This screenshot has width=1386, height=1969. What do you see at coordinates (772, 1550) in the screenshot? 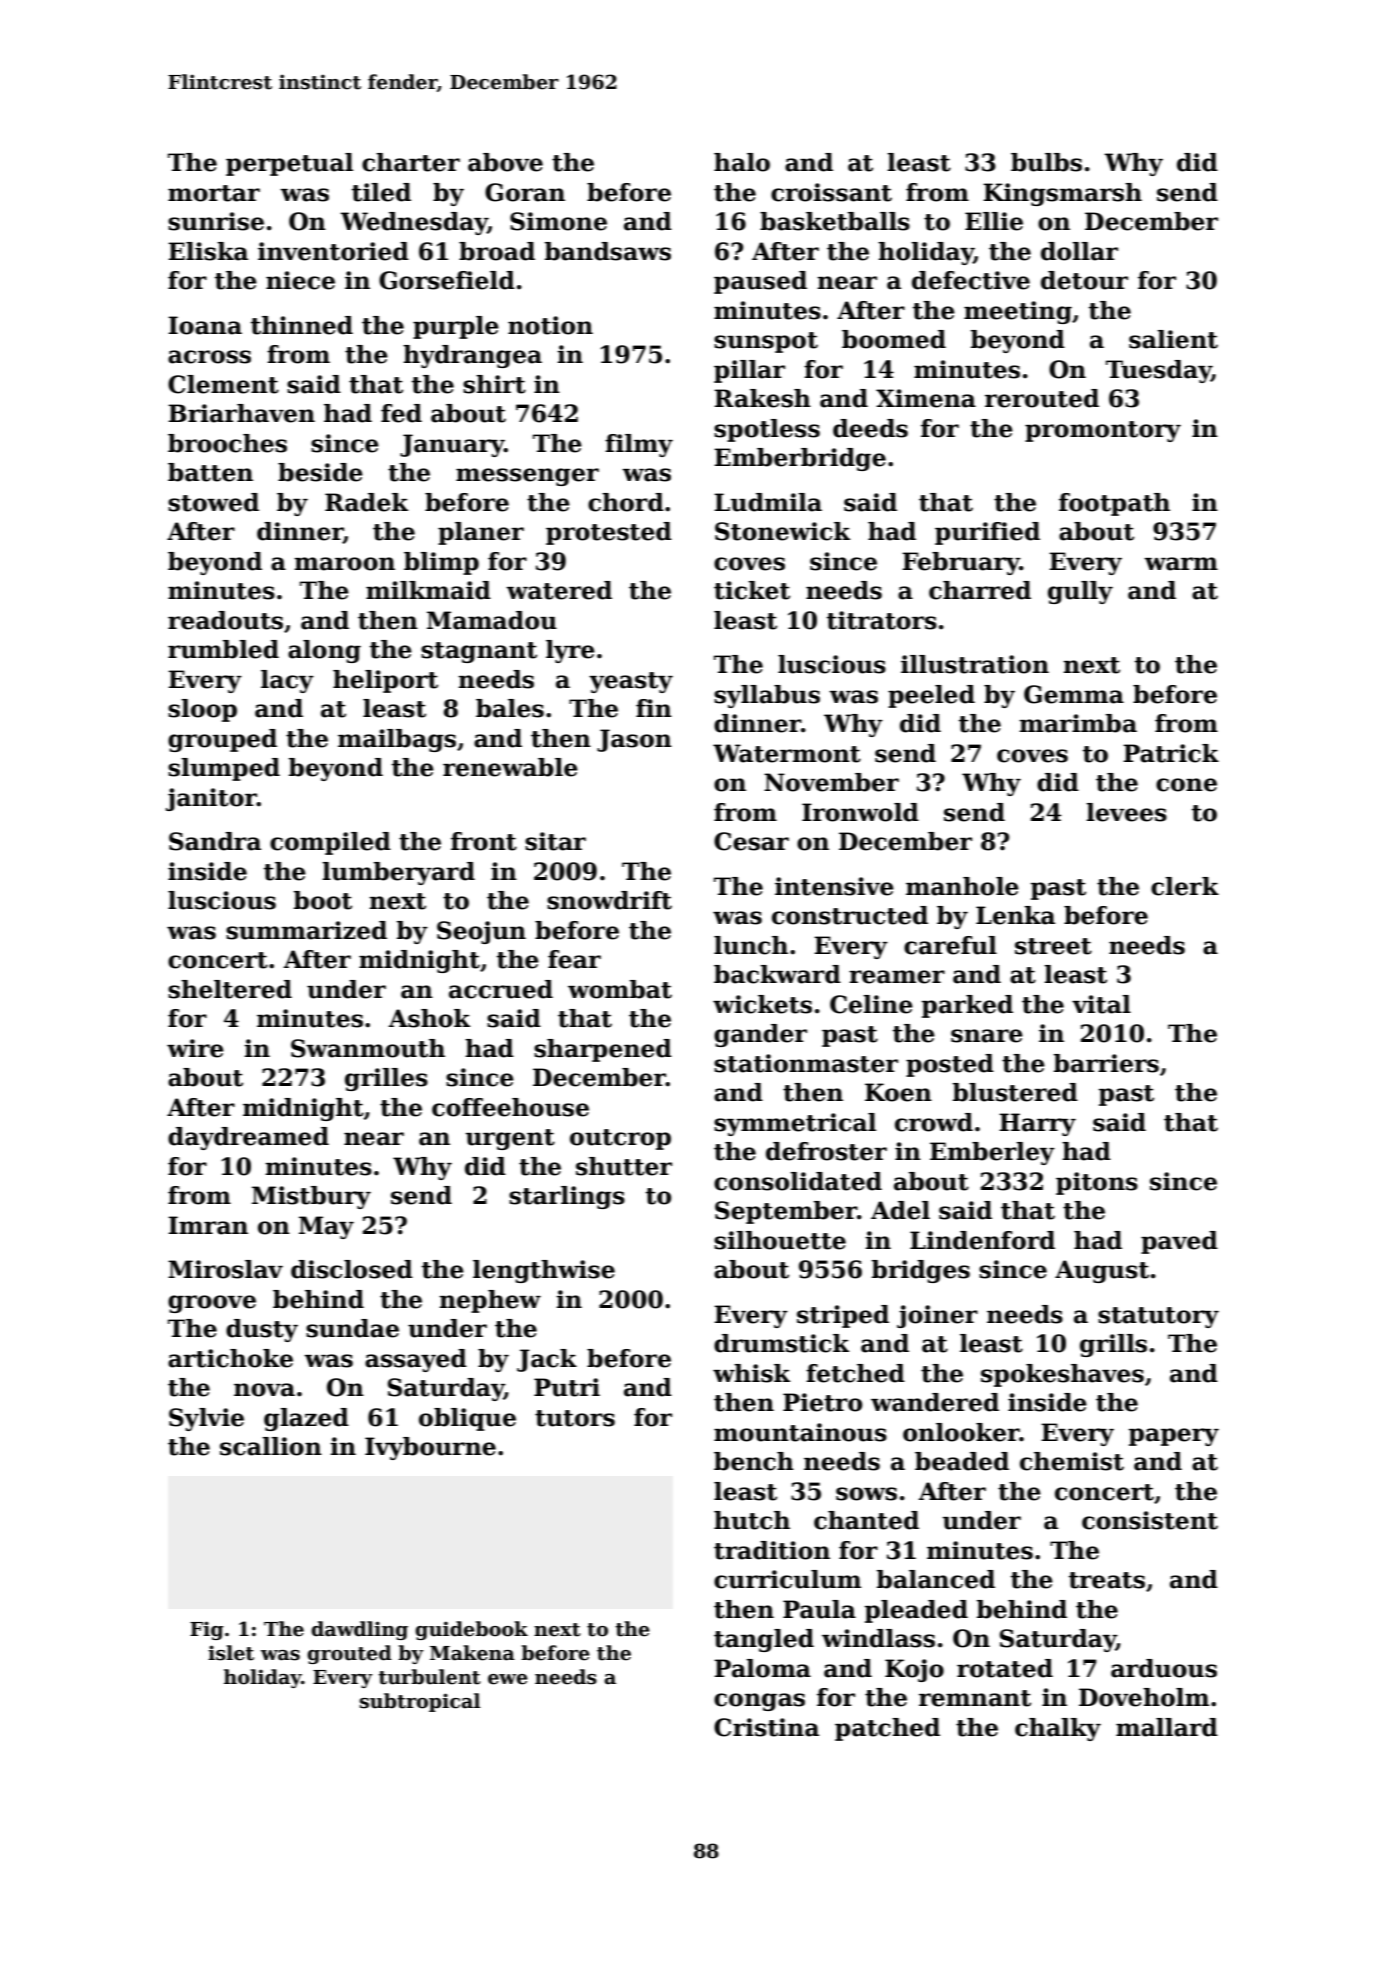
I see `tradition` at bounding box center [772, 1550].
